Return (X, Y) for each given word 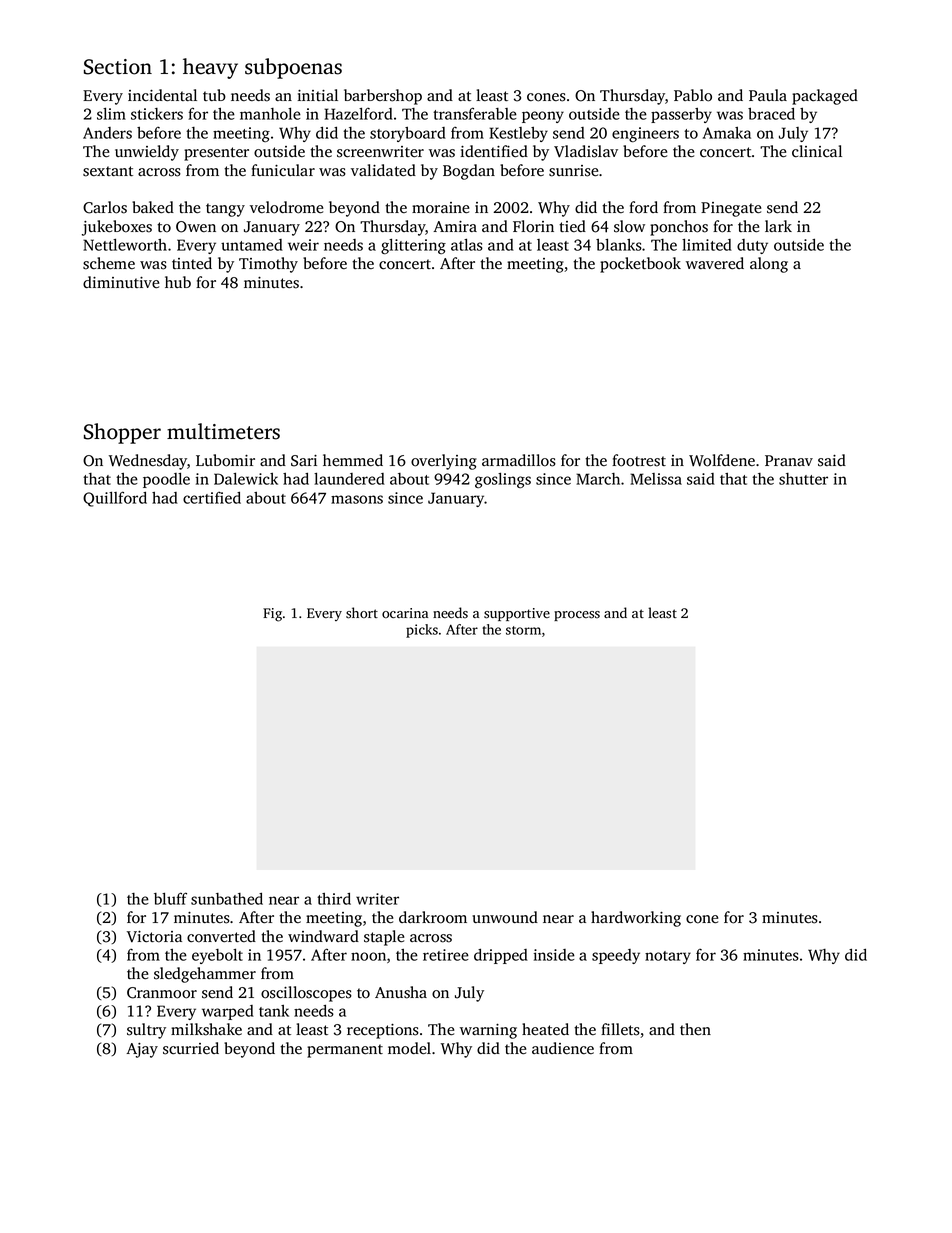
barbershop (383, 97)
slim (111, 114)
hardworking (636, 919)
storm (523, 630)
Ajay (142, 1050)
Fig (272, 615)
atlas (467, 245)
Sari (304, 461)
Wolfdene (722, 460)
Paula (768, 95)
